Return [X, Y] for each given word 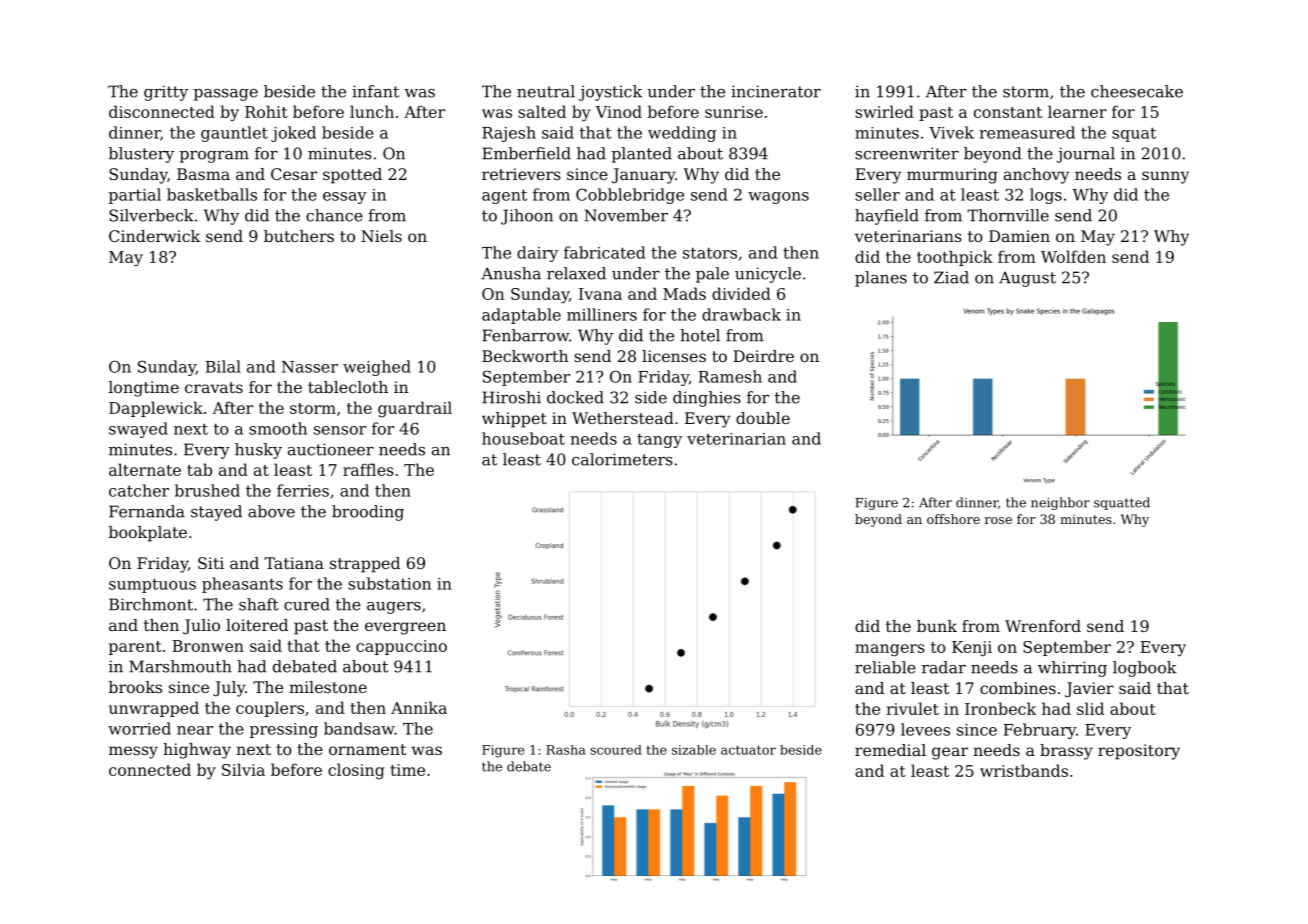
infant [375, 91]
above [271, 511]
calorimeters [622, 459]
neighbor [1060, 503]
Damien [1019, 236]
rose [998, 520]
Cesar [294, 174]
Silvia [243, 769]
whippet [514, 420]
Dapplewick [156, 409]
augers [394, 608]
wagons [778, 198]
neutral [546, 91]
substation [389, 583]
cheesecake [1137, 91]
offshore [953, 519]
